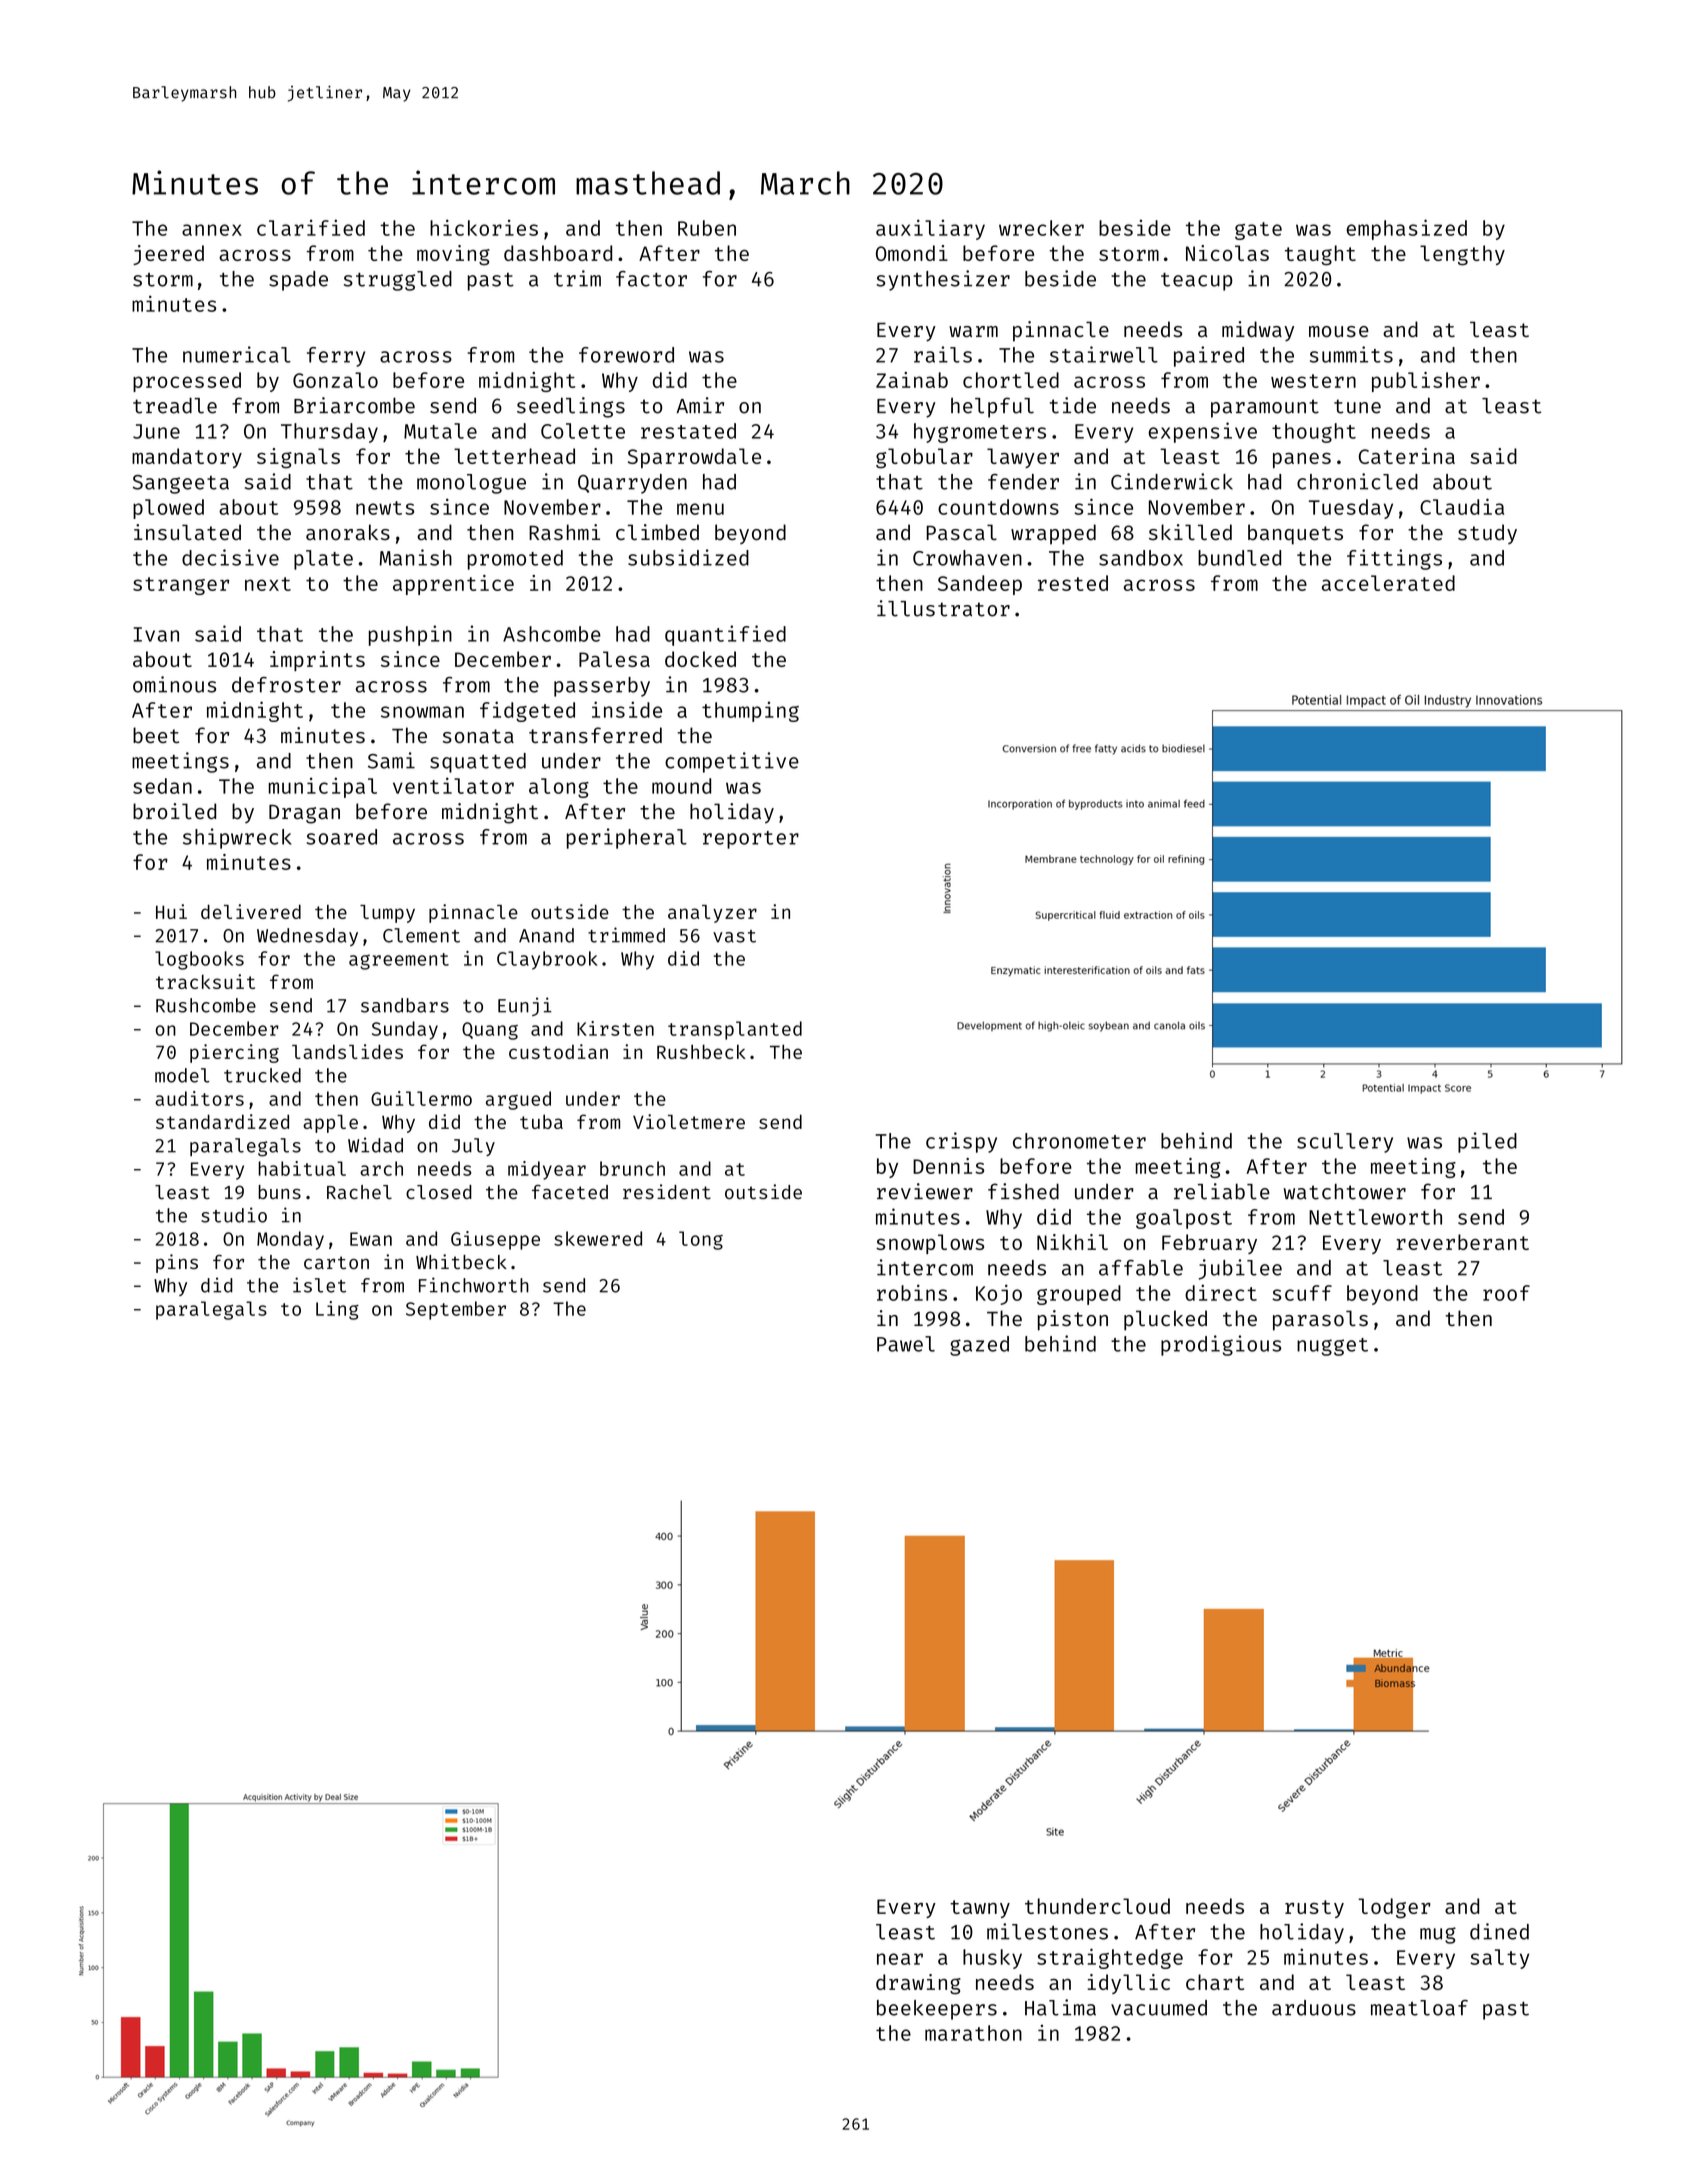  What do you see at coordinates (918, 1984) in the page?
I see `drawing` at bounding box center [918, 1984].
